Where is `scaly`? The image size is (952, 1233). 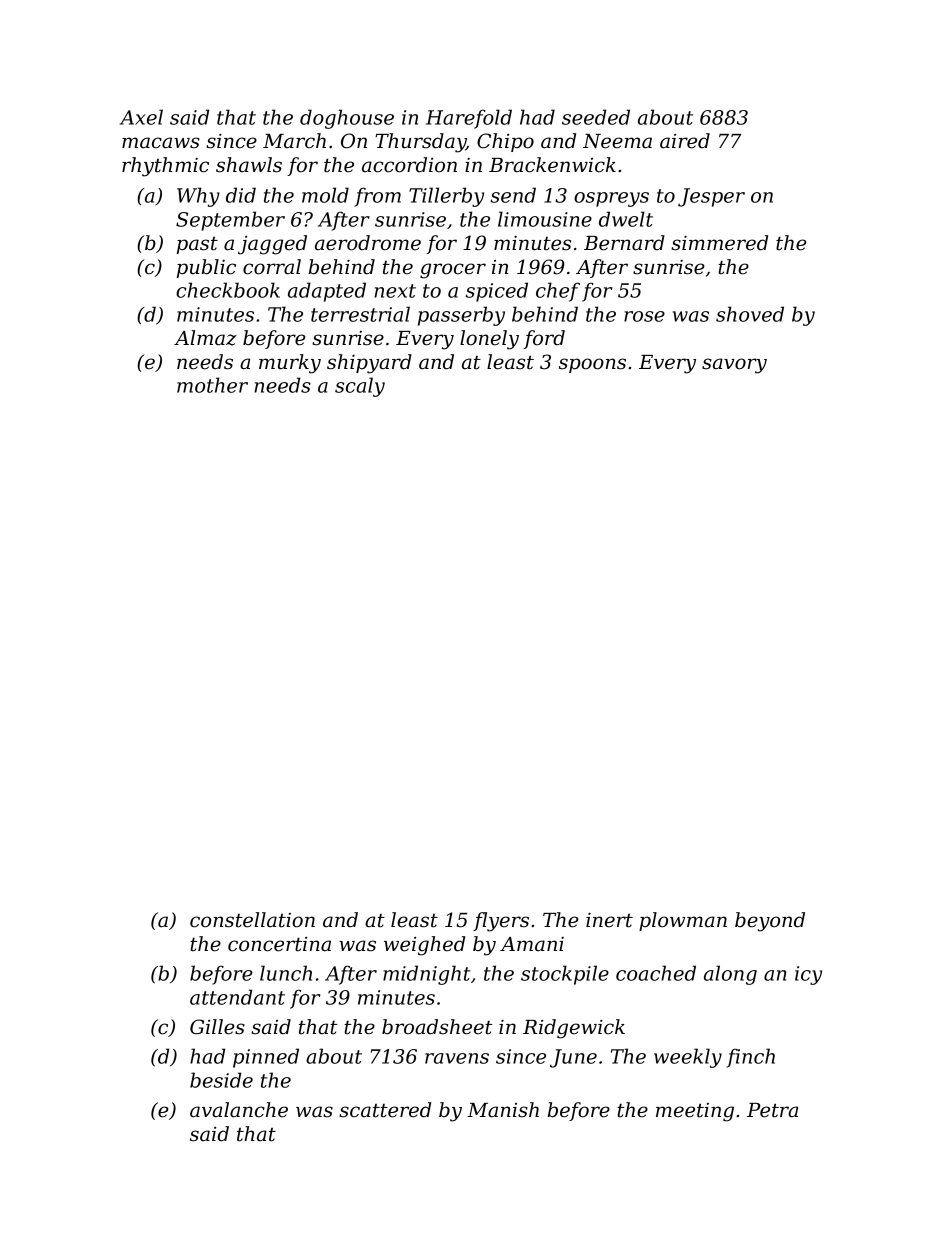
scaly is located at coordinates (360, 387).
